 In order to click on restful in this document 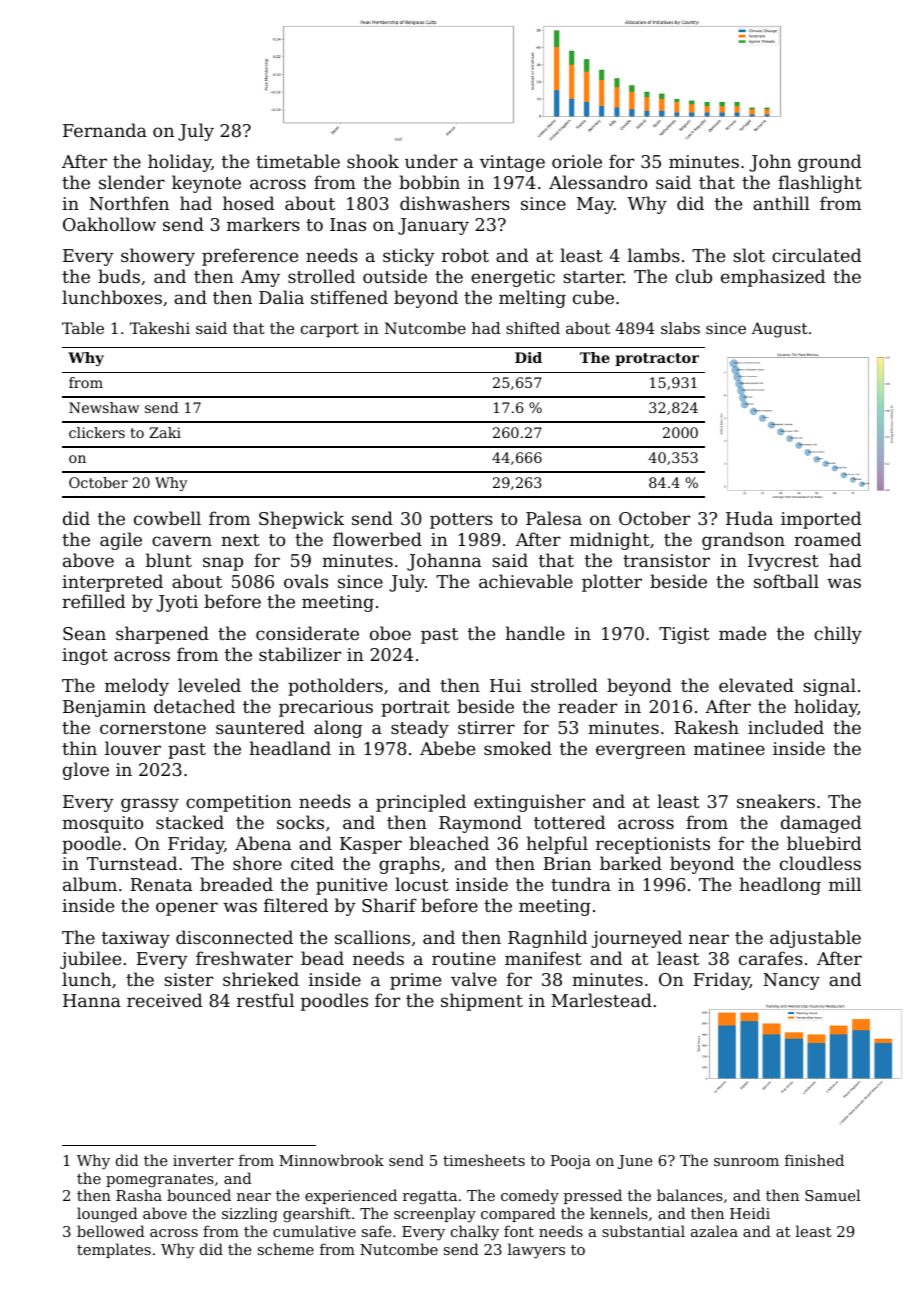, I will do `click(265, 1000)`.
